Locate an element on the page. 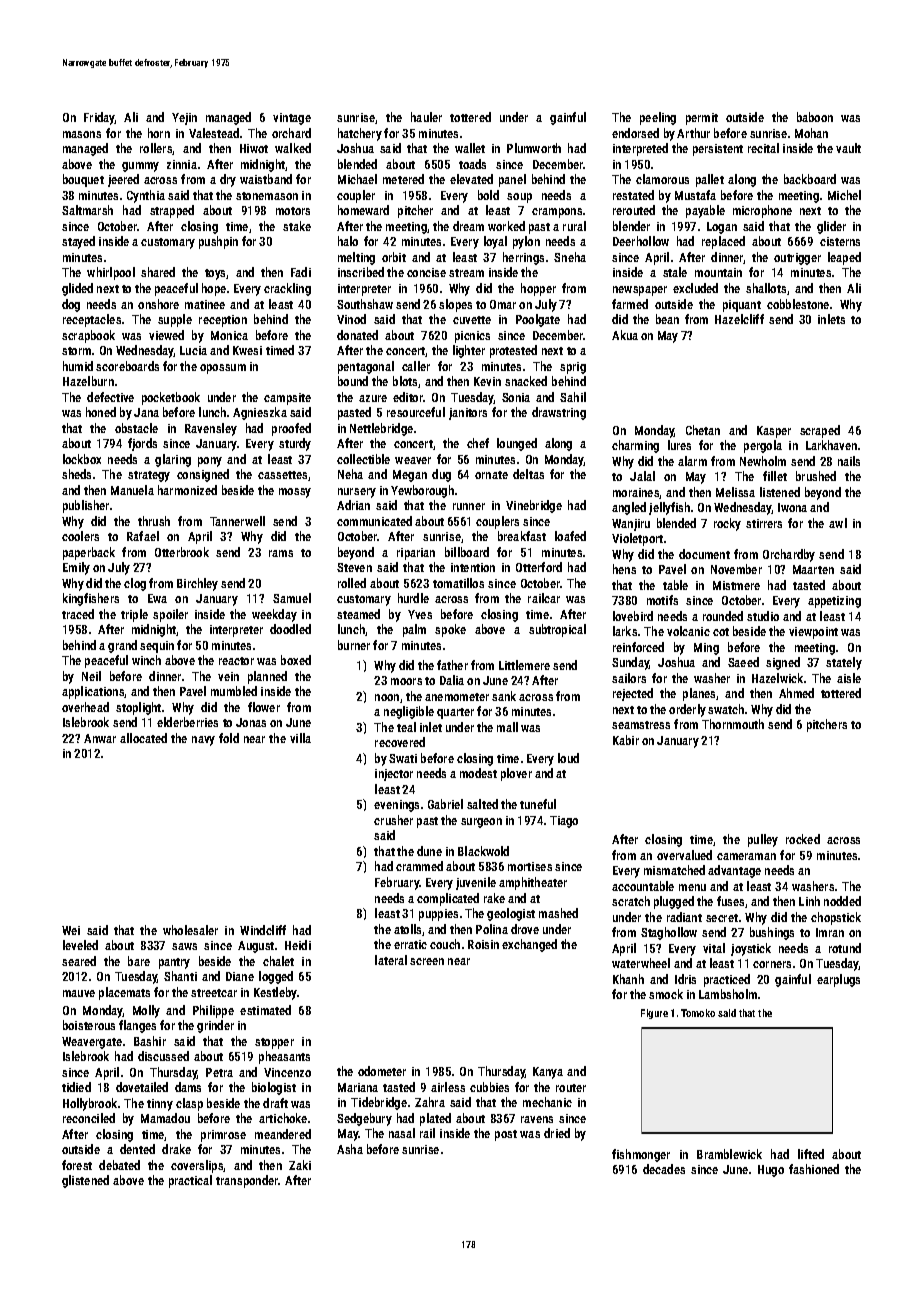 The height and width of the document is (1308, 924). dried is located at coordinates (557, 1133).
